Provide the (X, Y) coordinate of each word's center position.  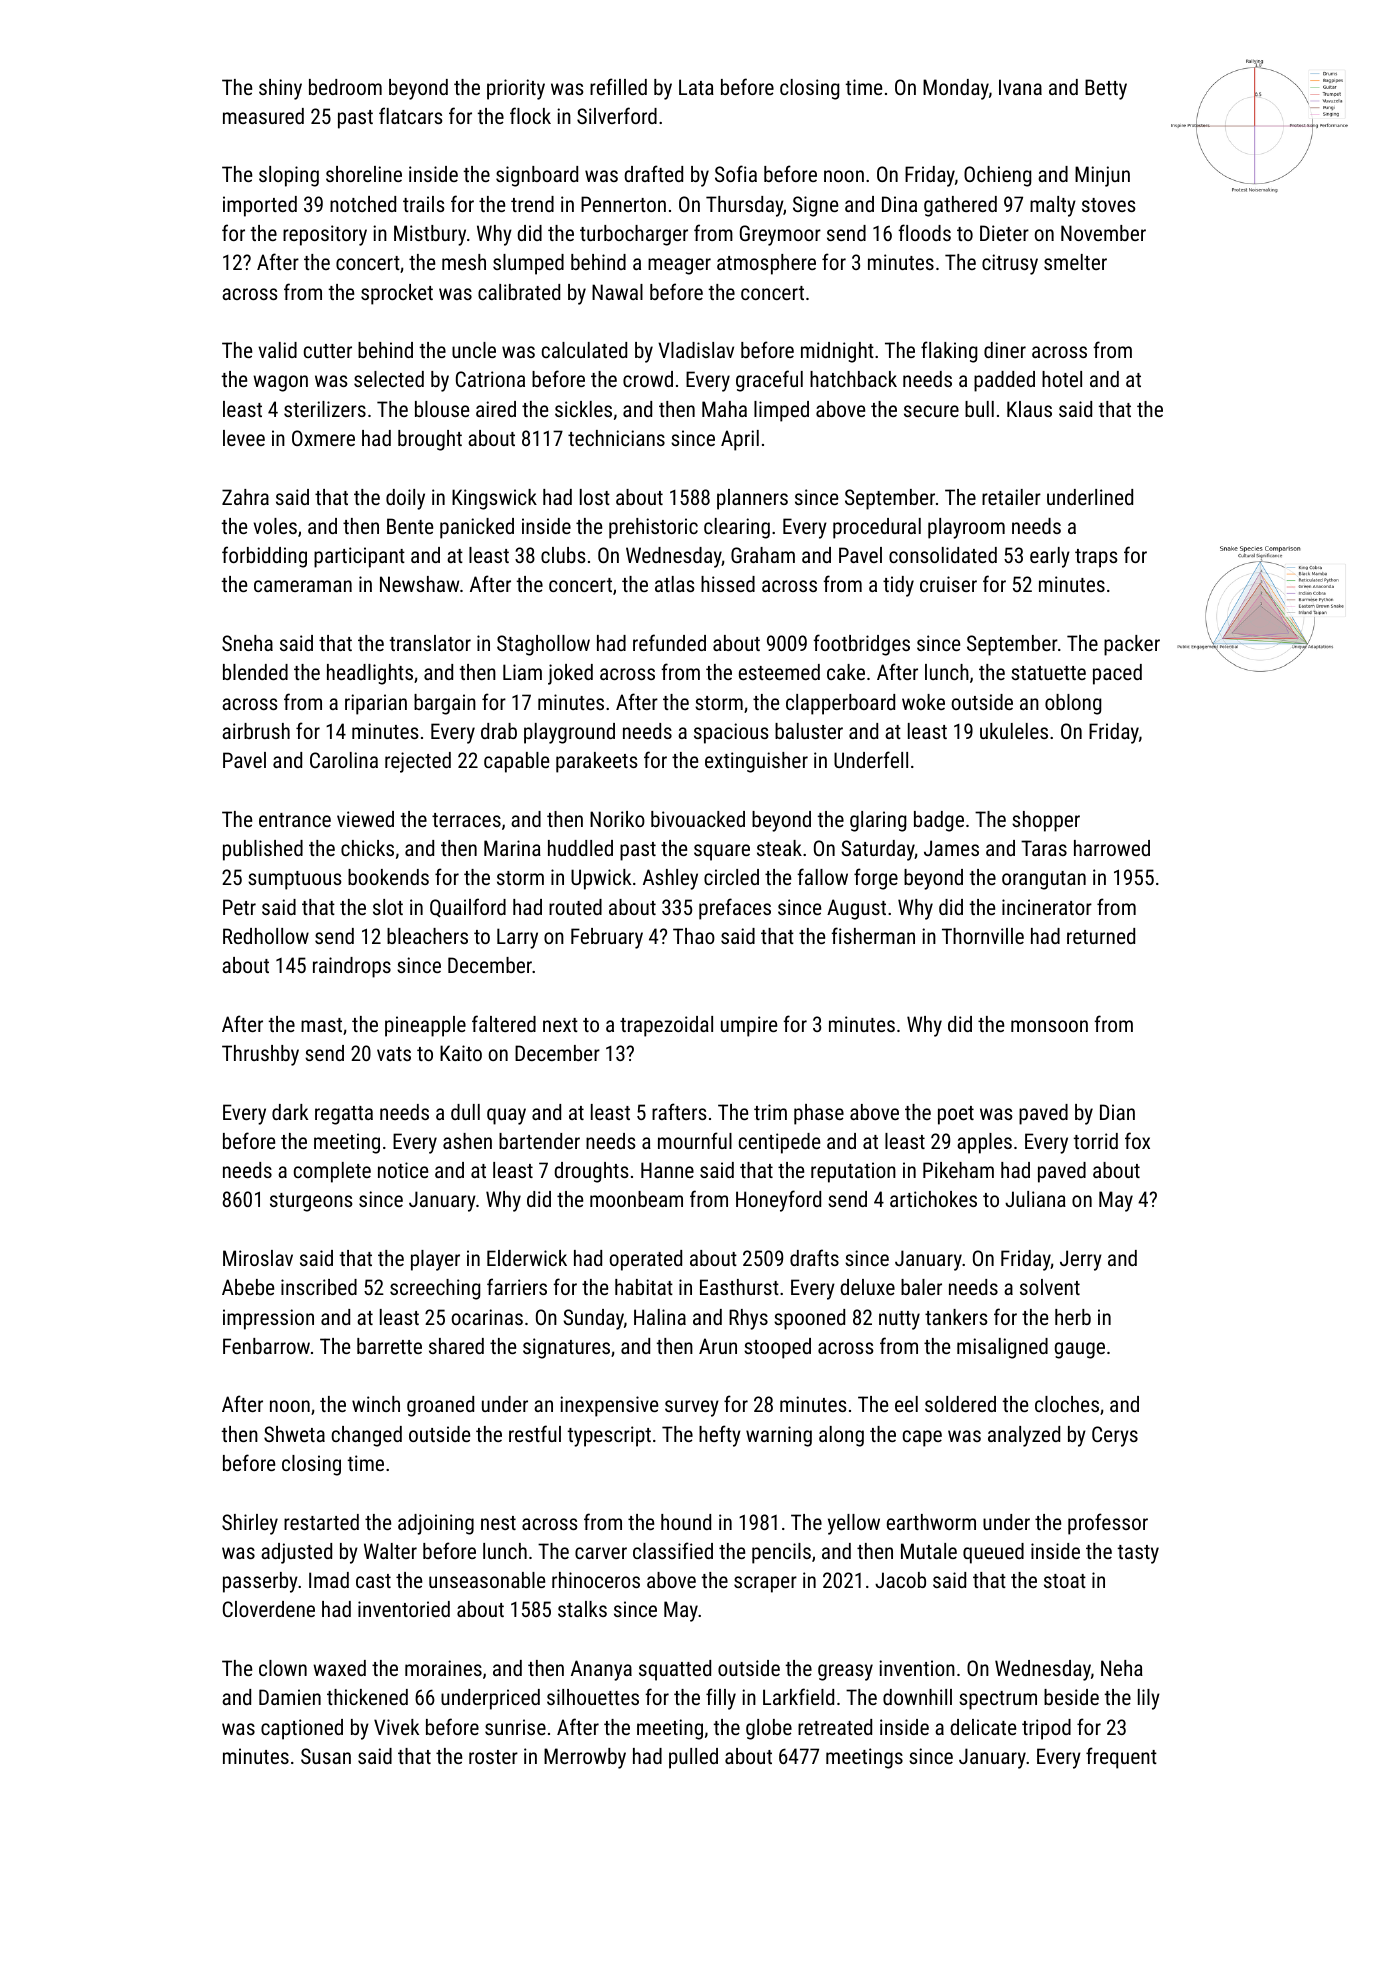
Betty (1106, 89)
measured (263, 116)
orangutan (1044, 880)
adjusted (296, 1553)
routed (575, 907)
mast (321, 1025)
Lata (696, 87)
